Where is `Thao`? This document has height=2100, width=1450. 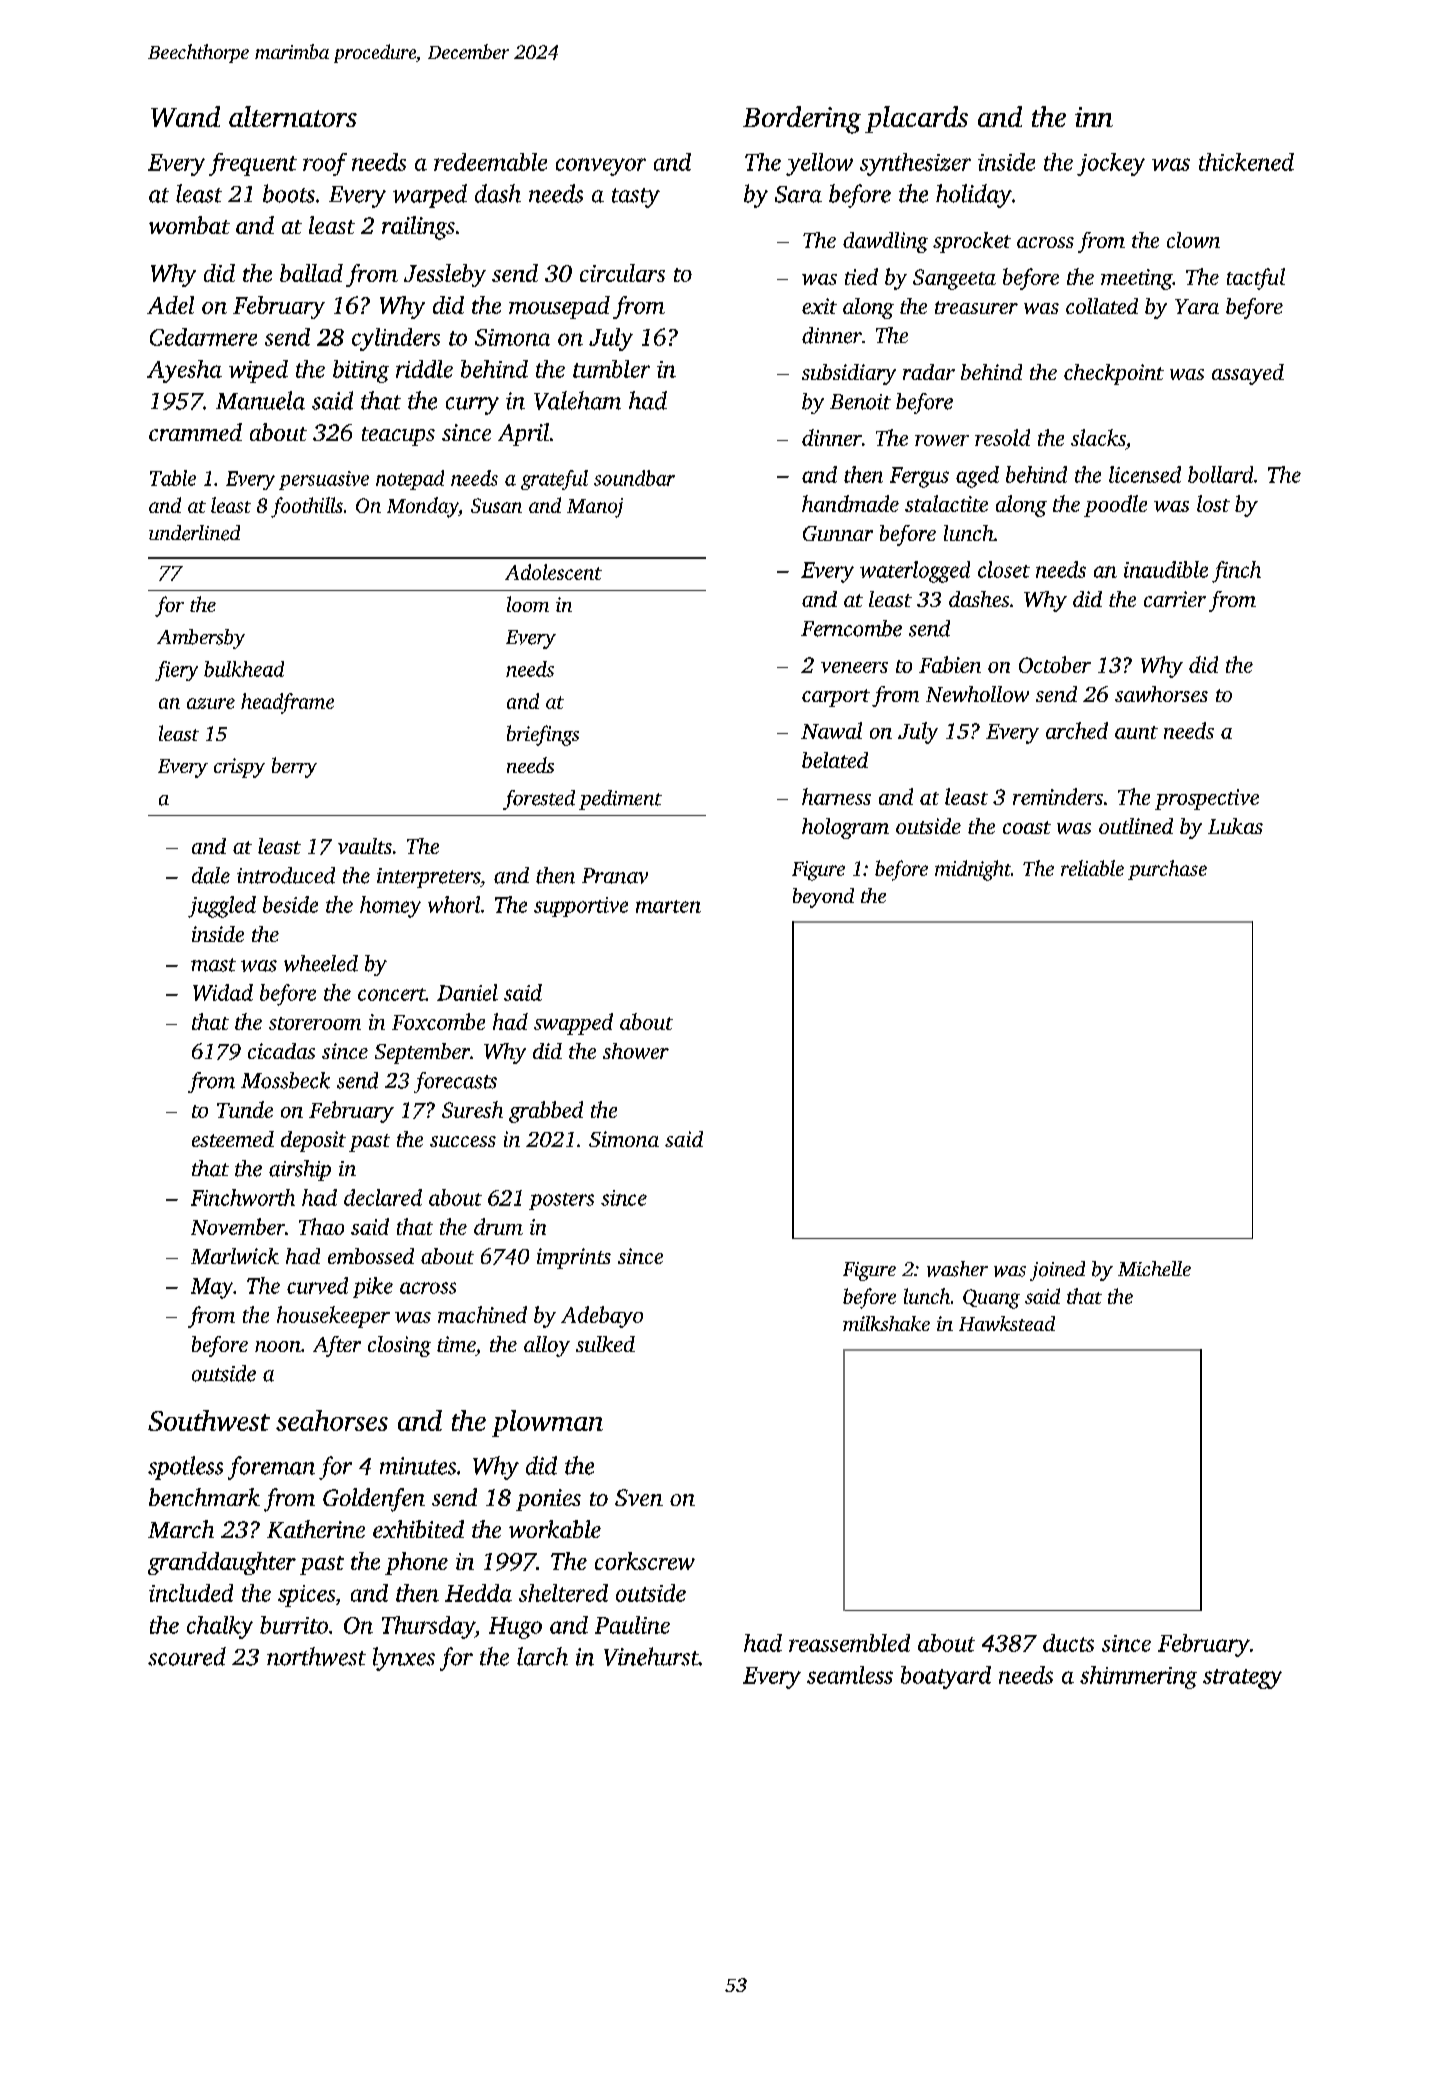 Thao is located at coordinates (321, 1226).
